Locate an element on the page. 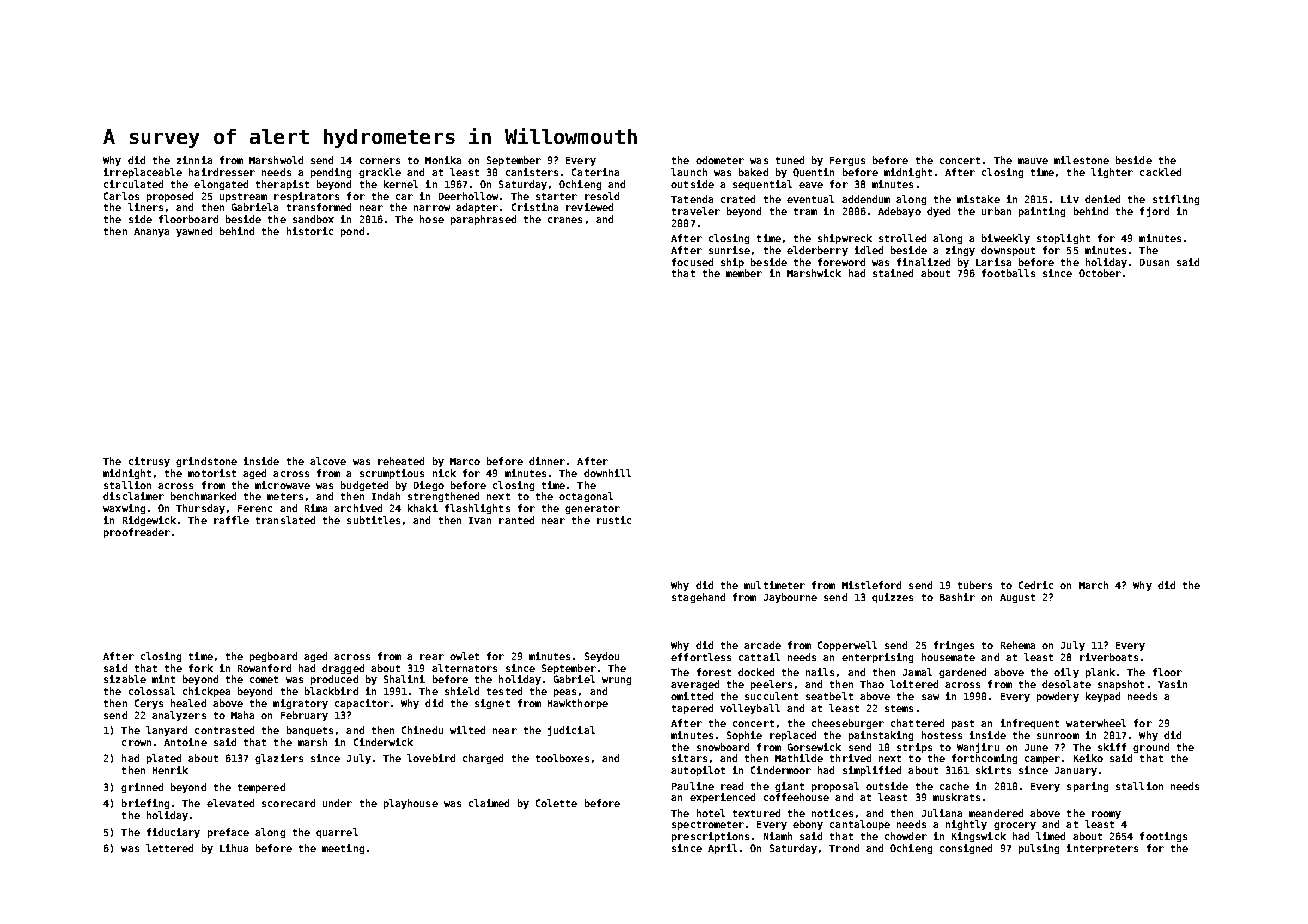 The width and height of the page is (1308, 924). footballs is located at coordinates (1008, 273).
